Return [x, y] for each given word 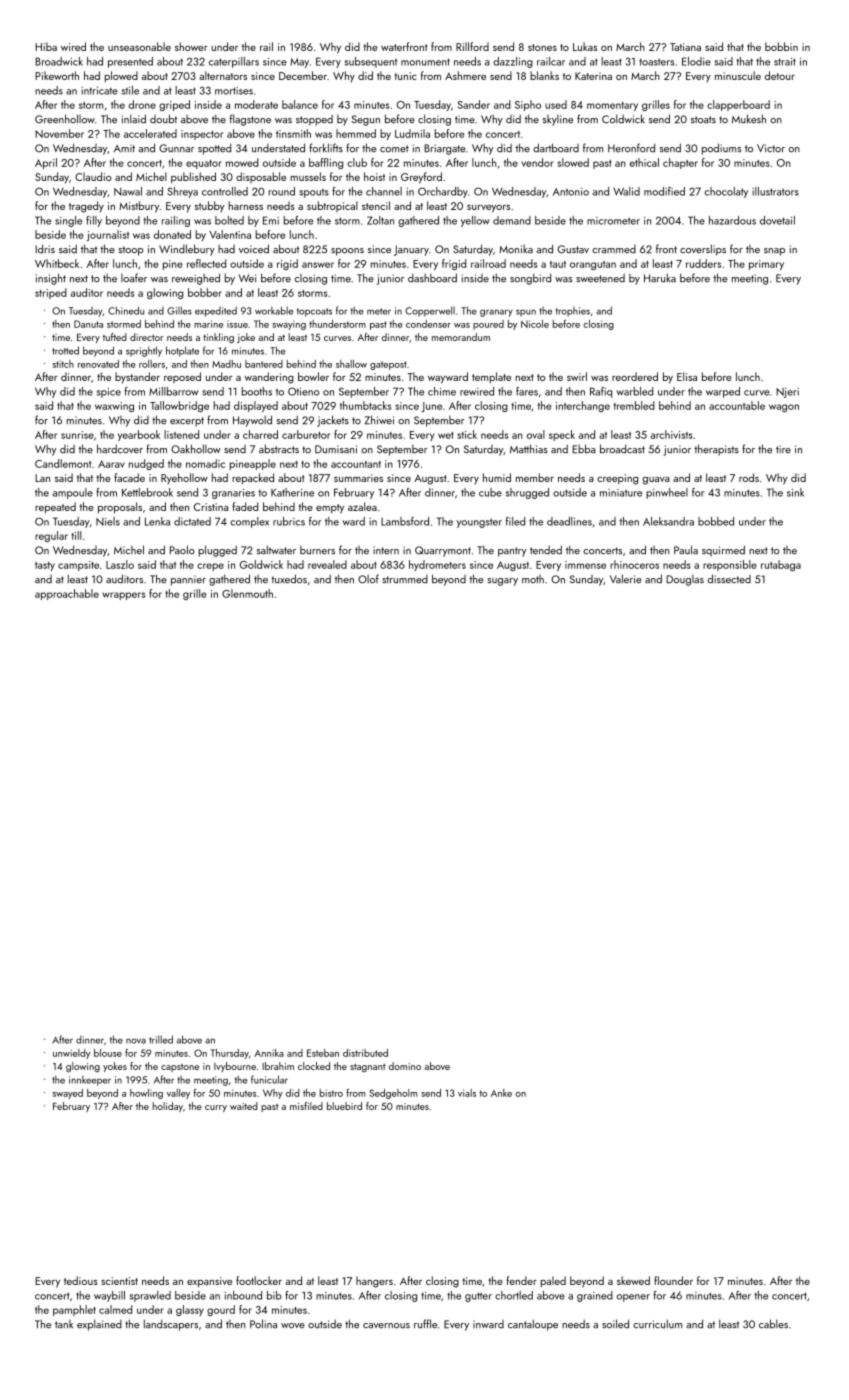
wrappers [124, 596]
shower [191, 46]
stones [542, 47]
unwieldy [71, 1054]
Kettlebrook [147, 492]
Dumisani [336, 449]
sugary [502, 582]
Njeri [787, 393]
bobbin [781, 46]
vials [467, 1093]
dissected [729, 578]
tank [64, 1324]
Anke [501, 1093]
